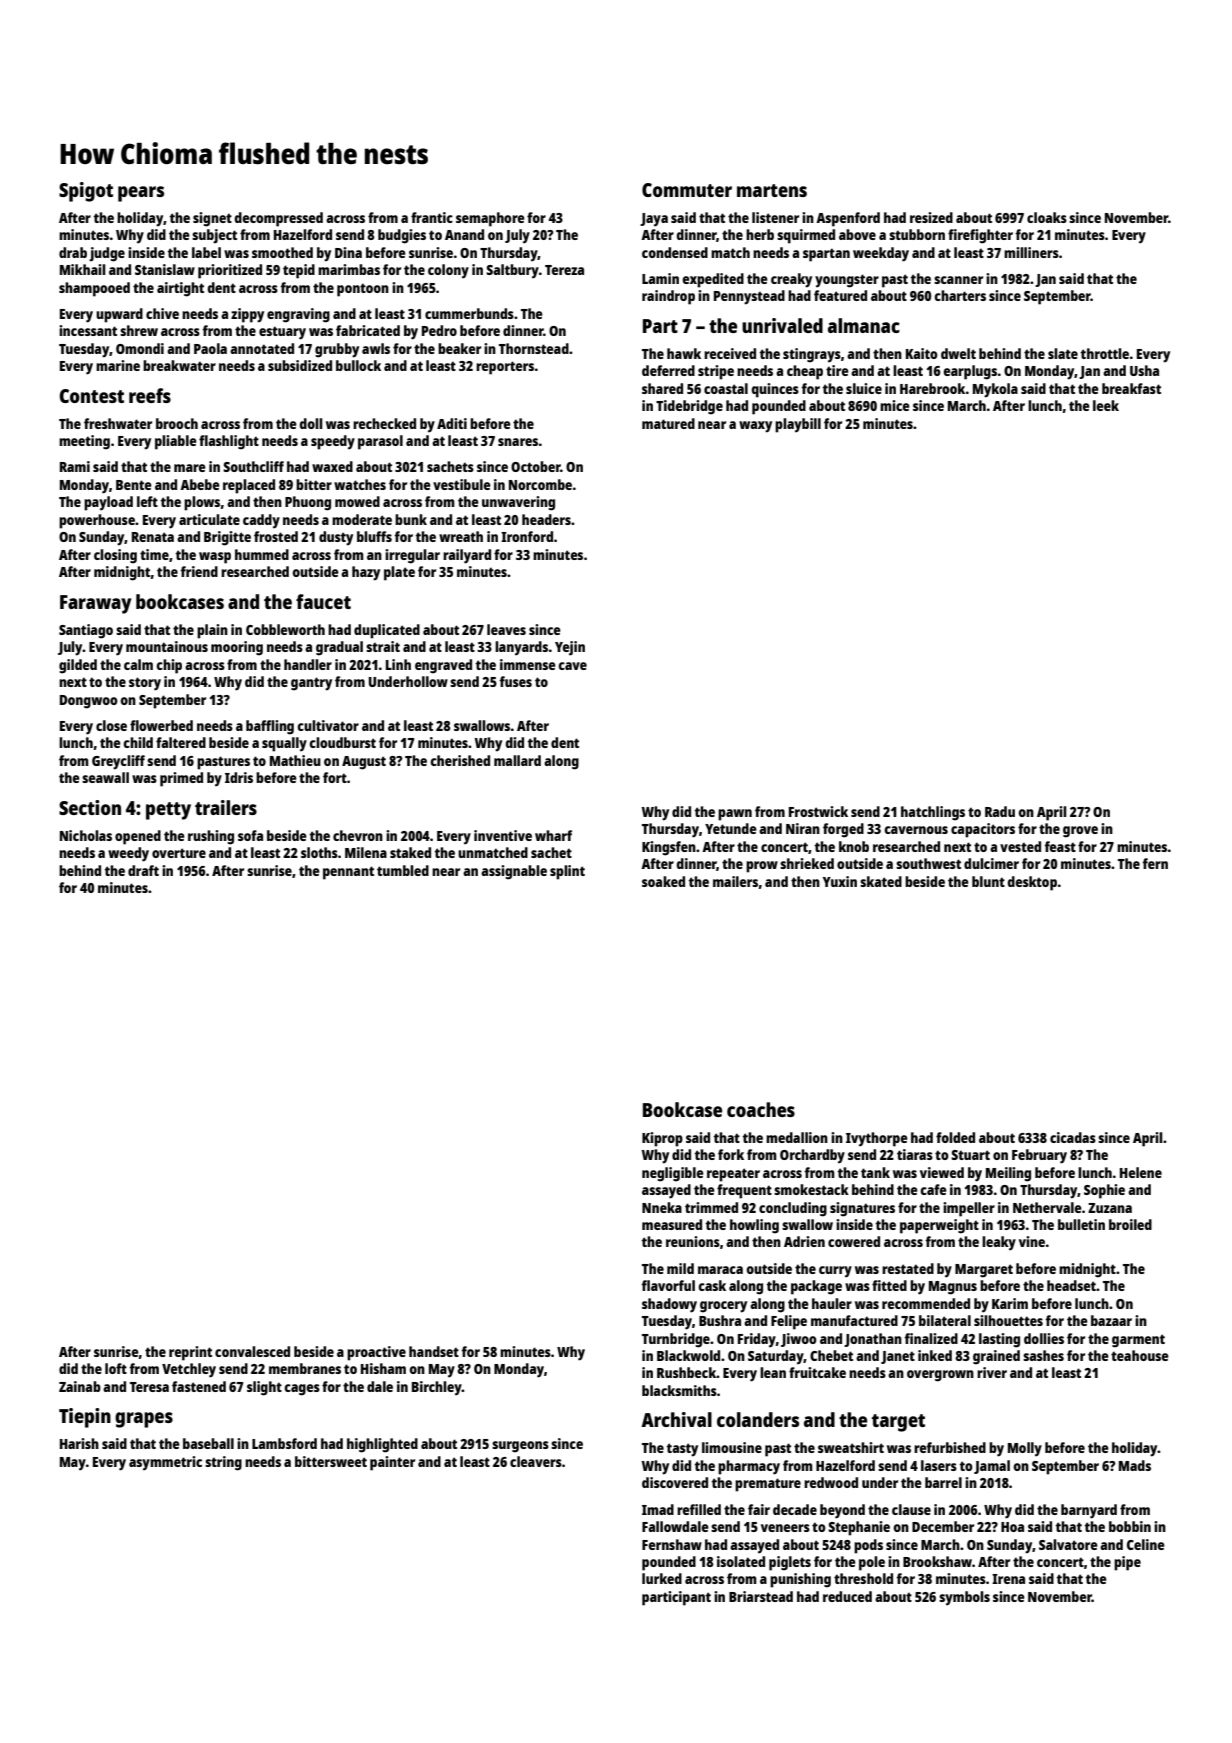 This screenshot has height=1743, width=1232. Describe the element at coordinates (772, 190) in the screenshot. I see `martens` at that location.
